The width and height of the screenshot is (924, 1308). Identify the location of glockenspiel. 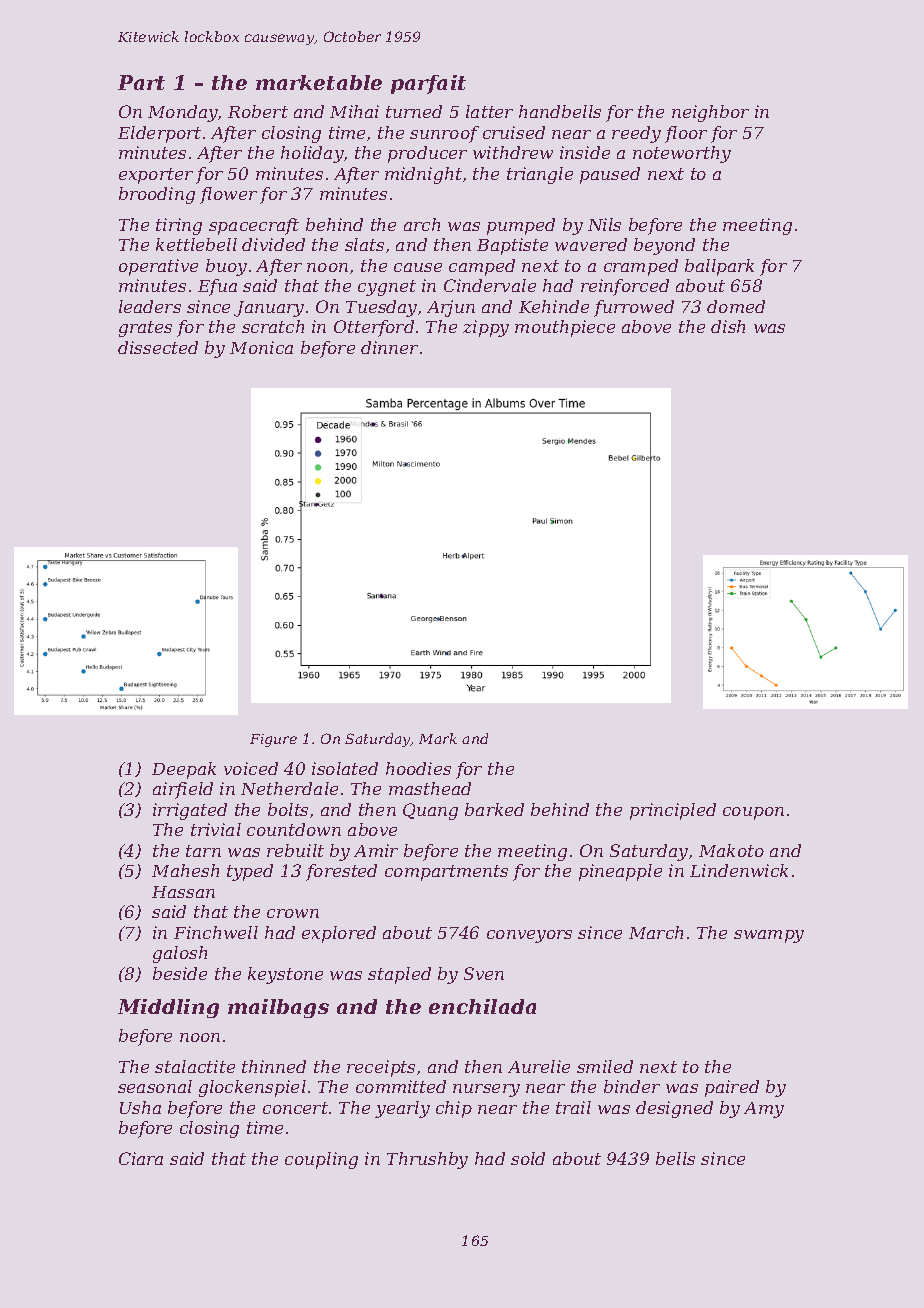
(252, 1088).
